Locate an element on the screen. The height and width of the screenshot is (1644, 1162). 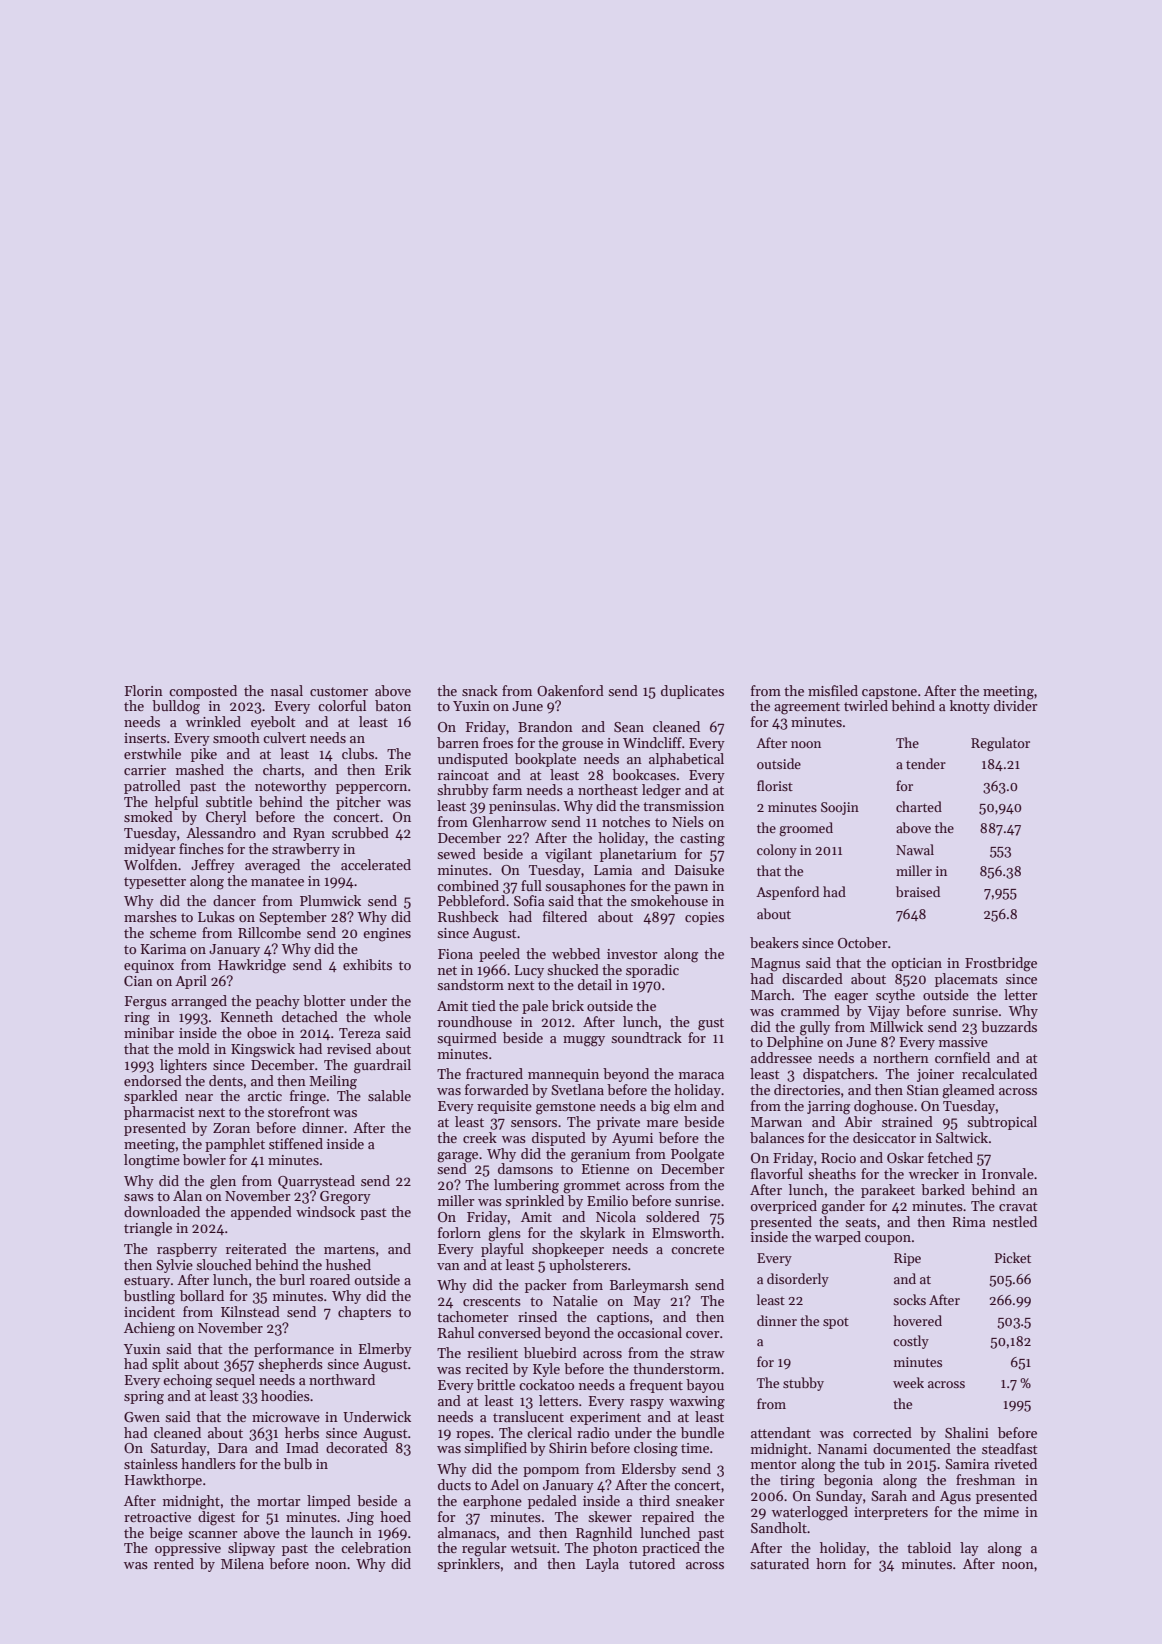
geranium is located at coordinates (600, 1156).
